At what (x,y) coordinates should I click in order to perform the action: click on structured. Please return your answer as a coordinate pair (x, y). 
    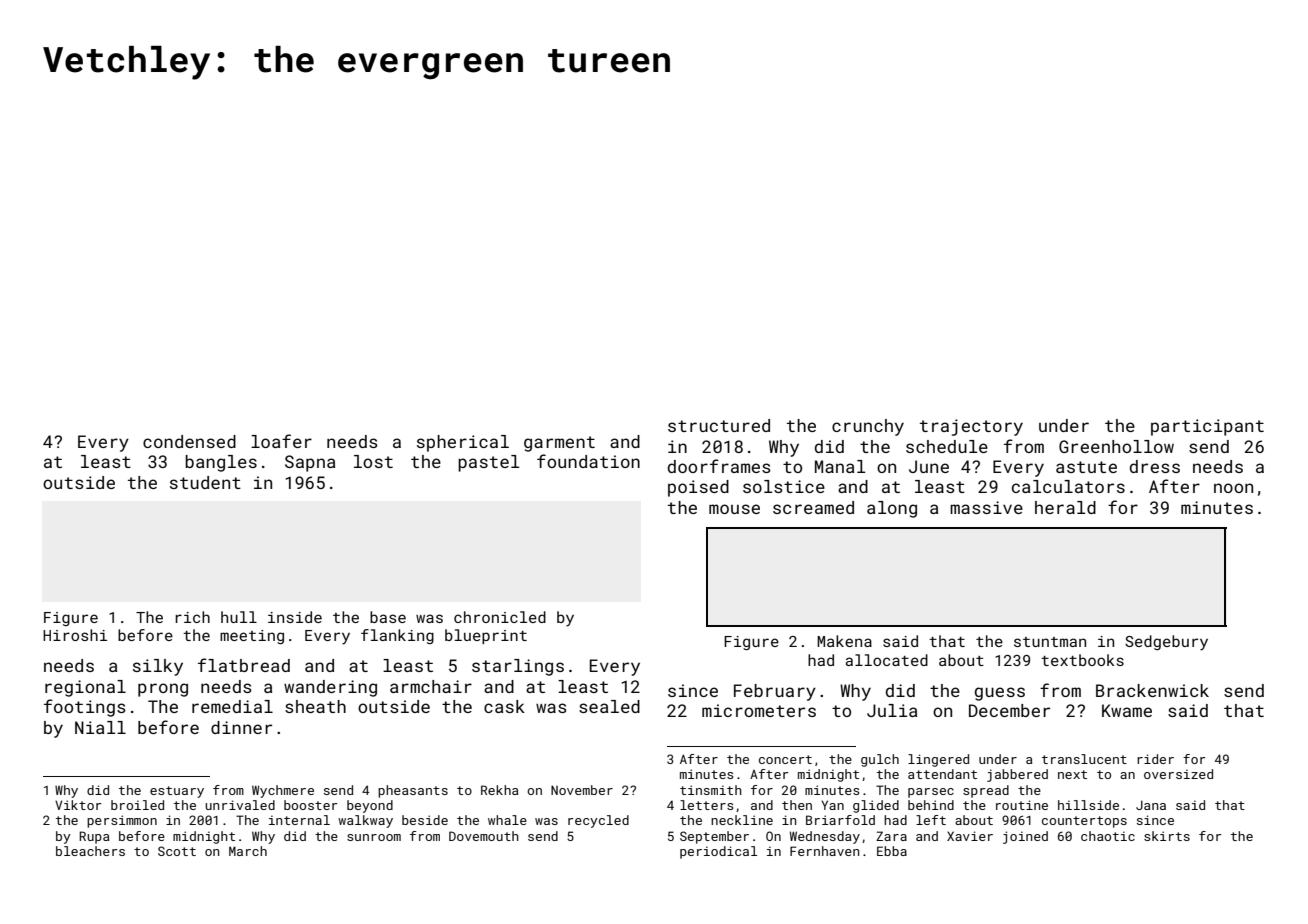
    Looking at the image, I should click on (719, 425).
